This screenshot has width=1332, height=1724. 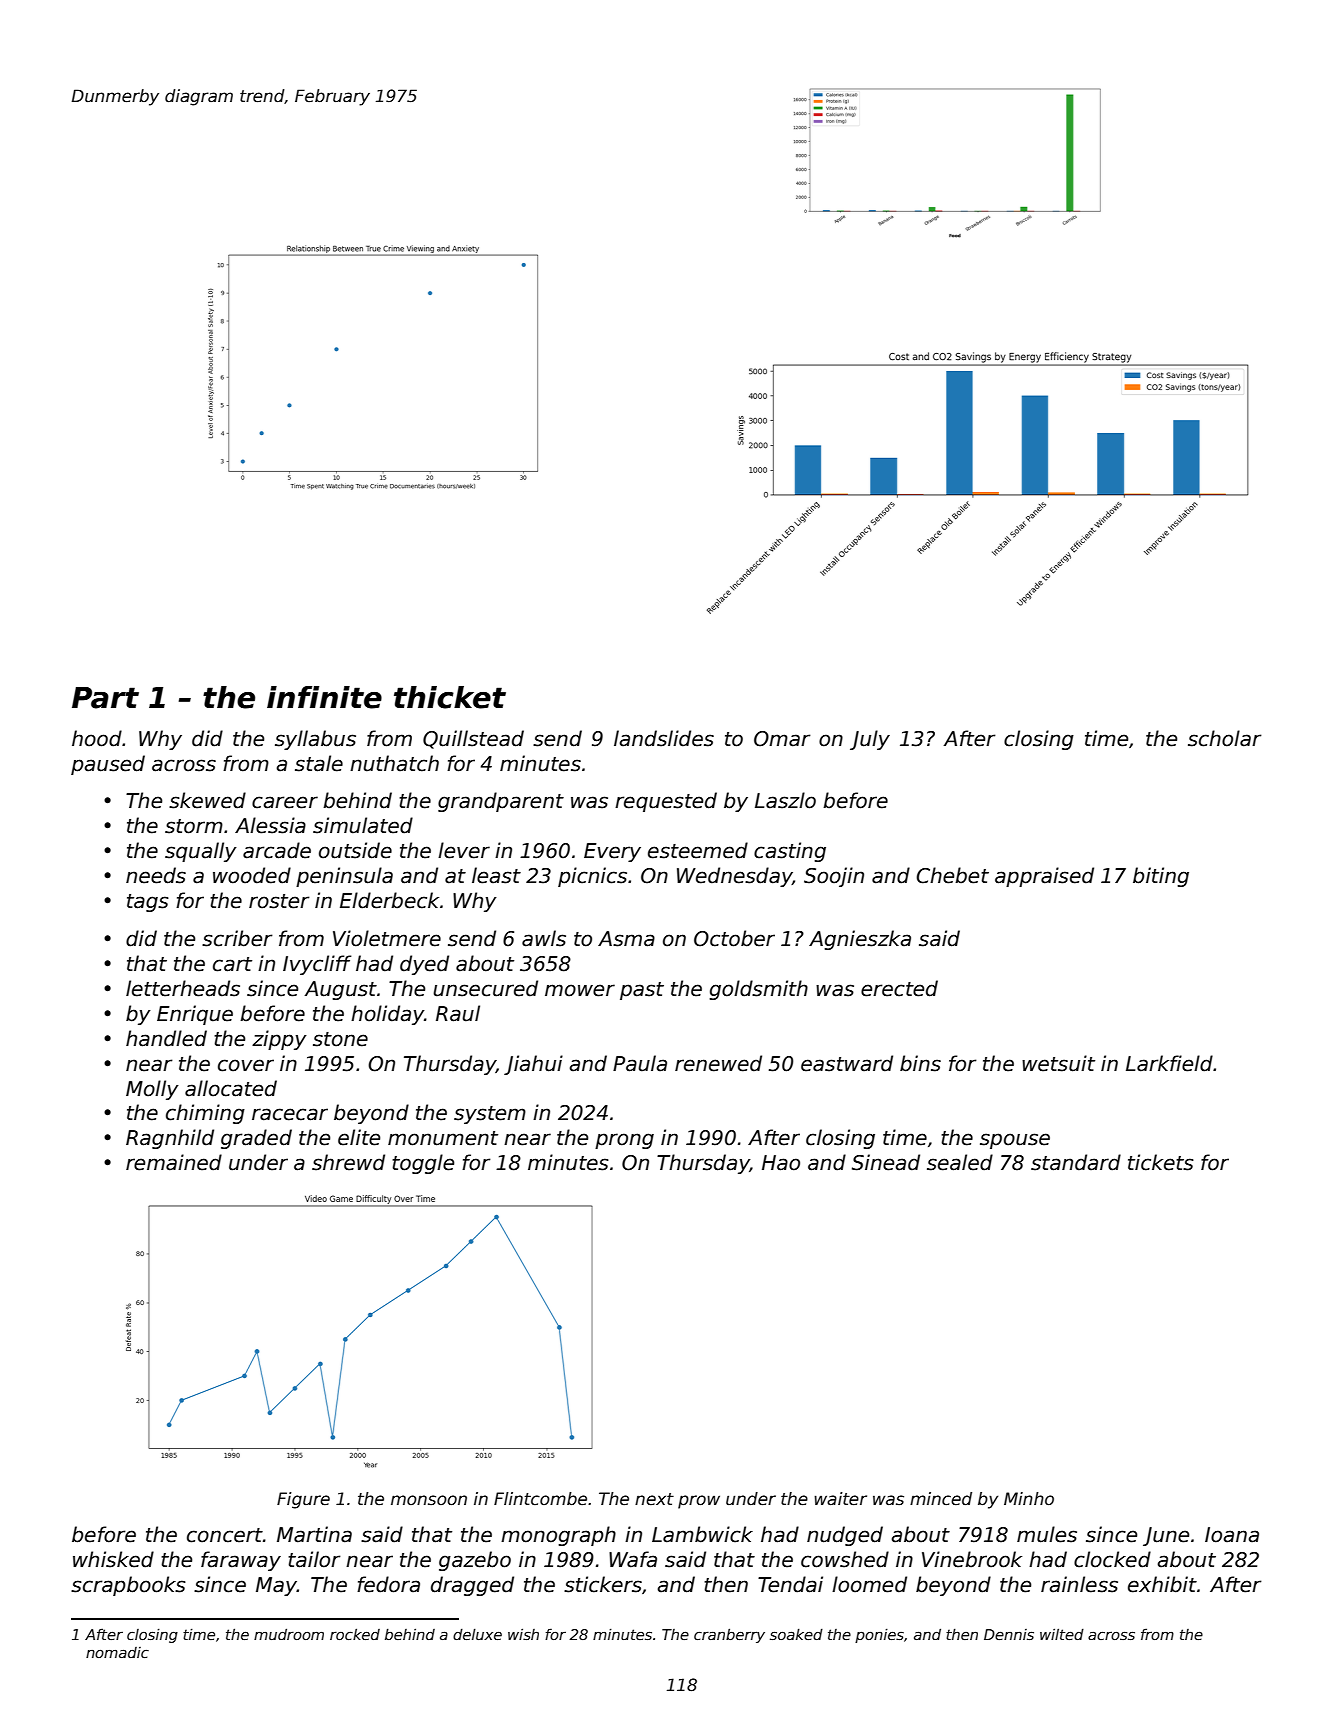 I want to click on Larkfield, so click(x=1169, y=1063).
